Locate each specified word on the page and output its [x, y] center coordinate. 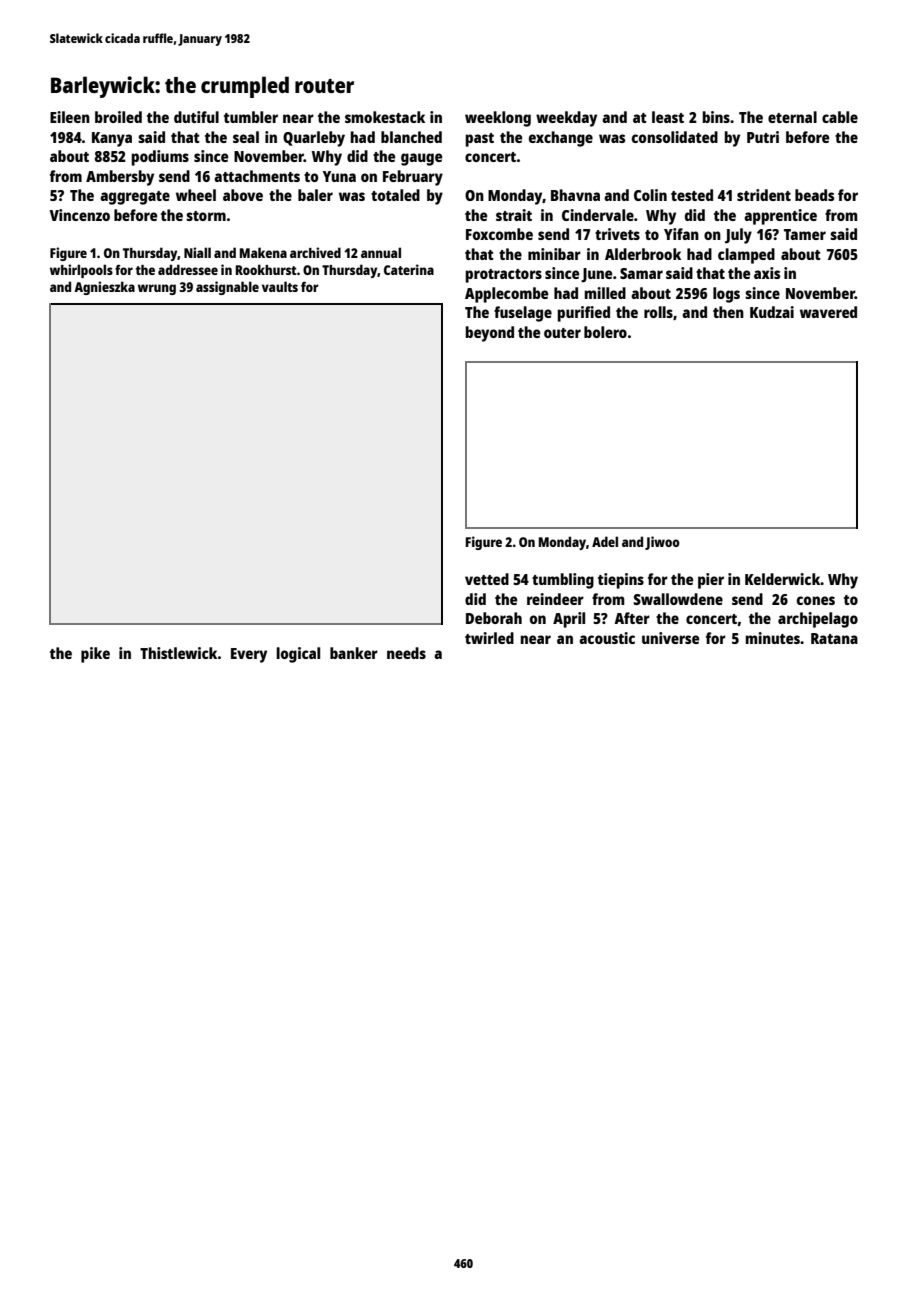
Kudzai [772, 312]
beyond [489, 334]
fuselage [523, 314]
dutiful [196, 117]
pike [95, 655]
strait [514, 215]
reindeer [555, 599]
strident [764, 195]
